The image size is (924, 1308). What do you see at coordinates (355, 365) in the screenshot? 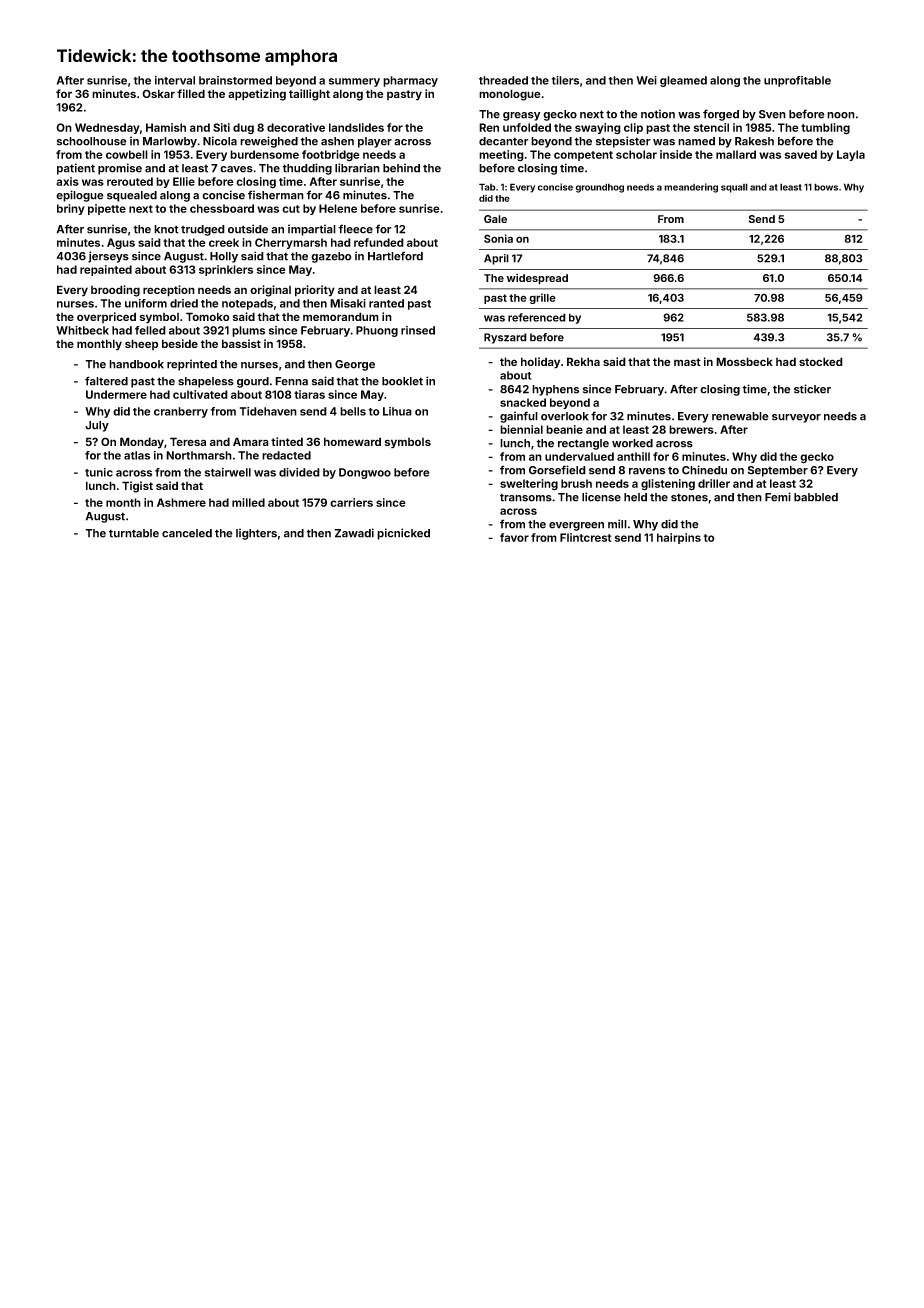
I see `George` at bounding box center [355, 365].
